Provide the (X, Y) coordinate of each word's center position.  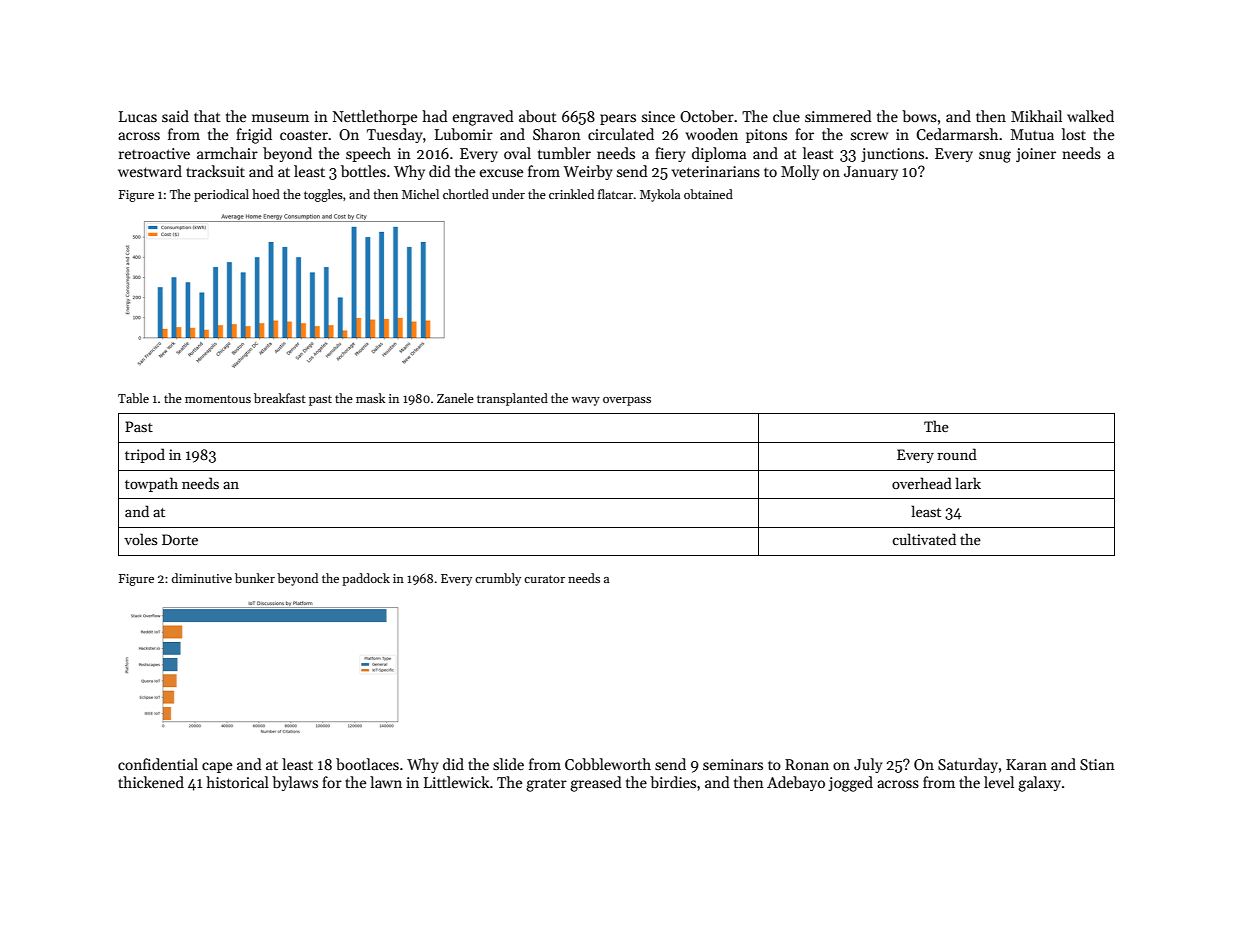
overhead (922, 483)
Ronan (807, 764)
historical (237, 782)
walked (1090, 116)
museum (280, 118)
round (957, 454)
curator (544, 579)
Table (133, 398)
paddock (366, 579)
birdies (673, 782)
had (435, 116)
